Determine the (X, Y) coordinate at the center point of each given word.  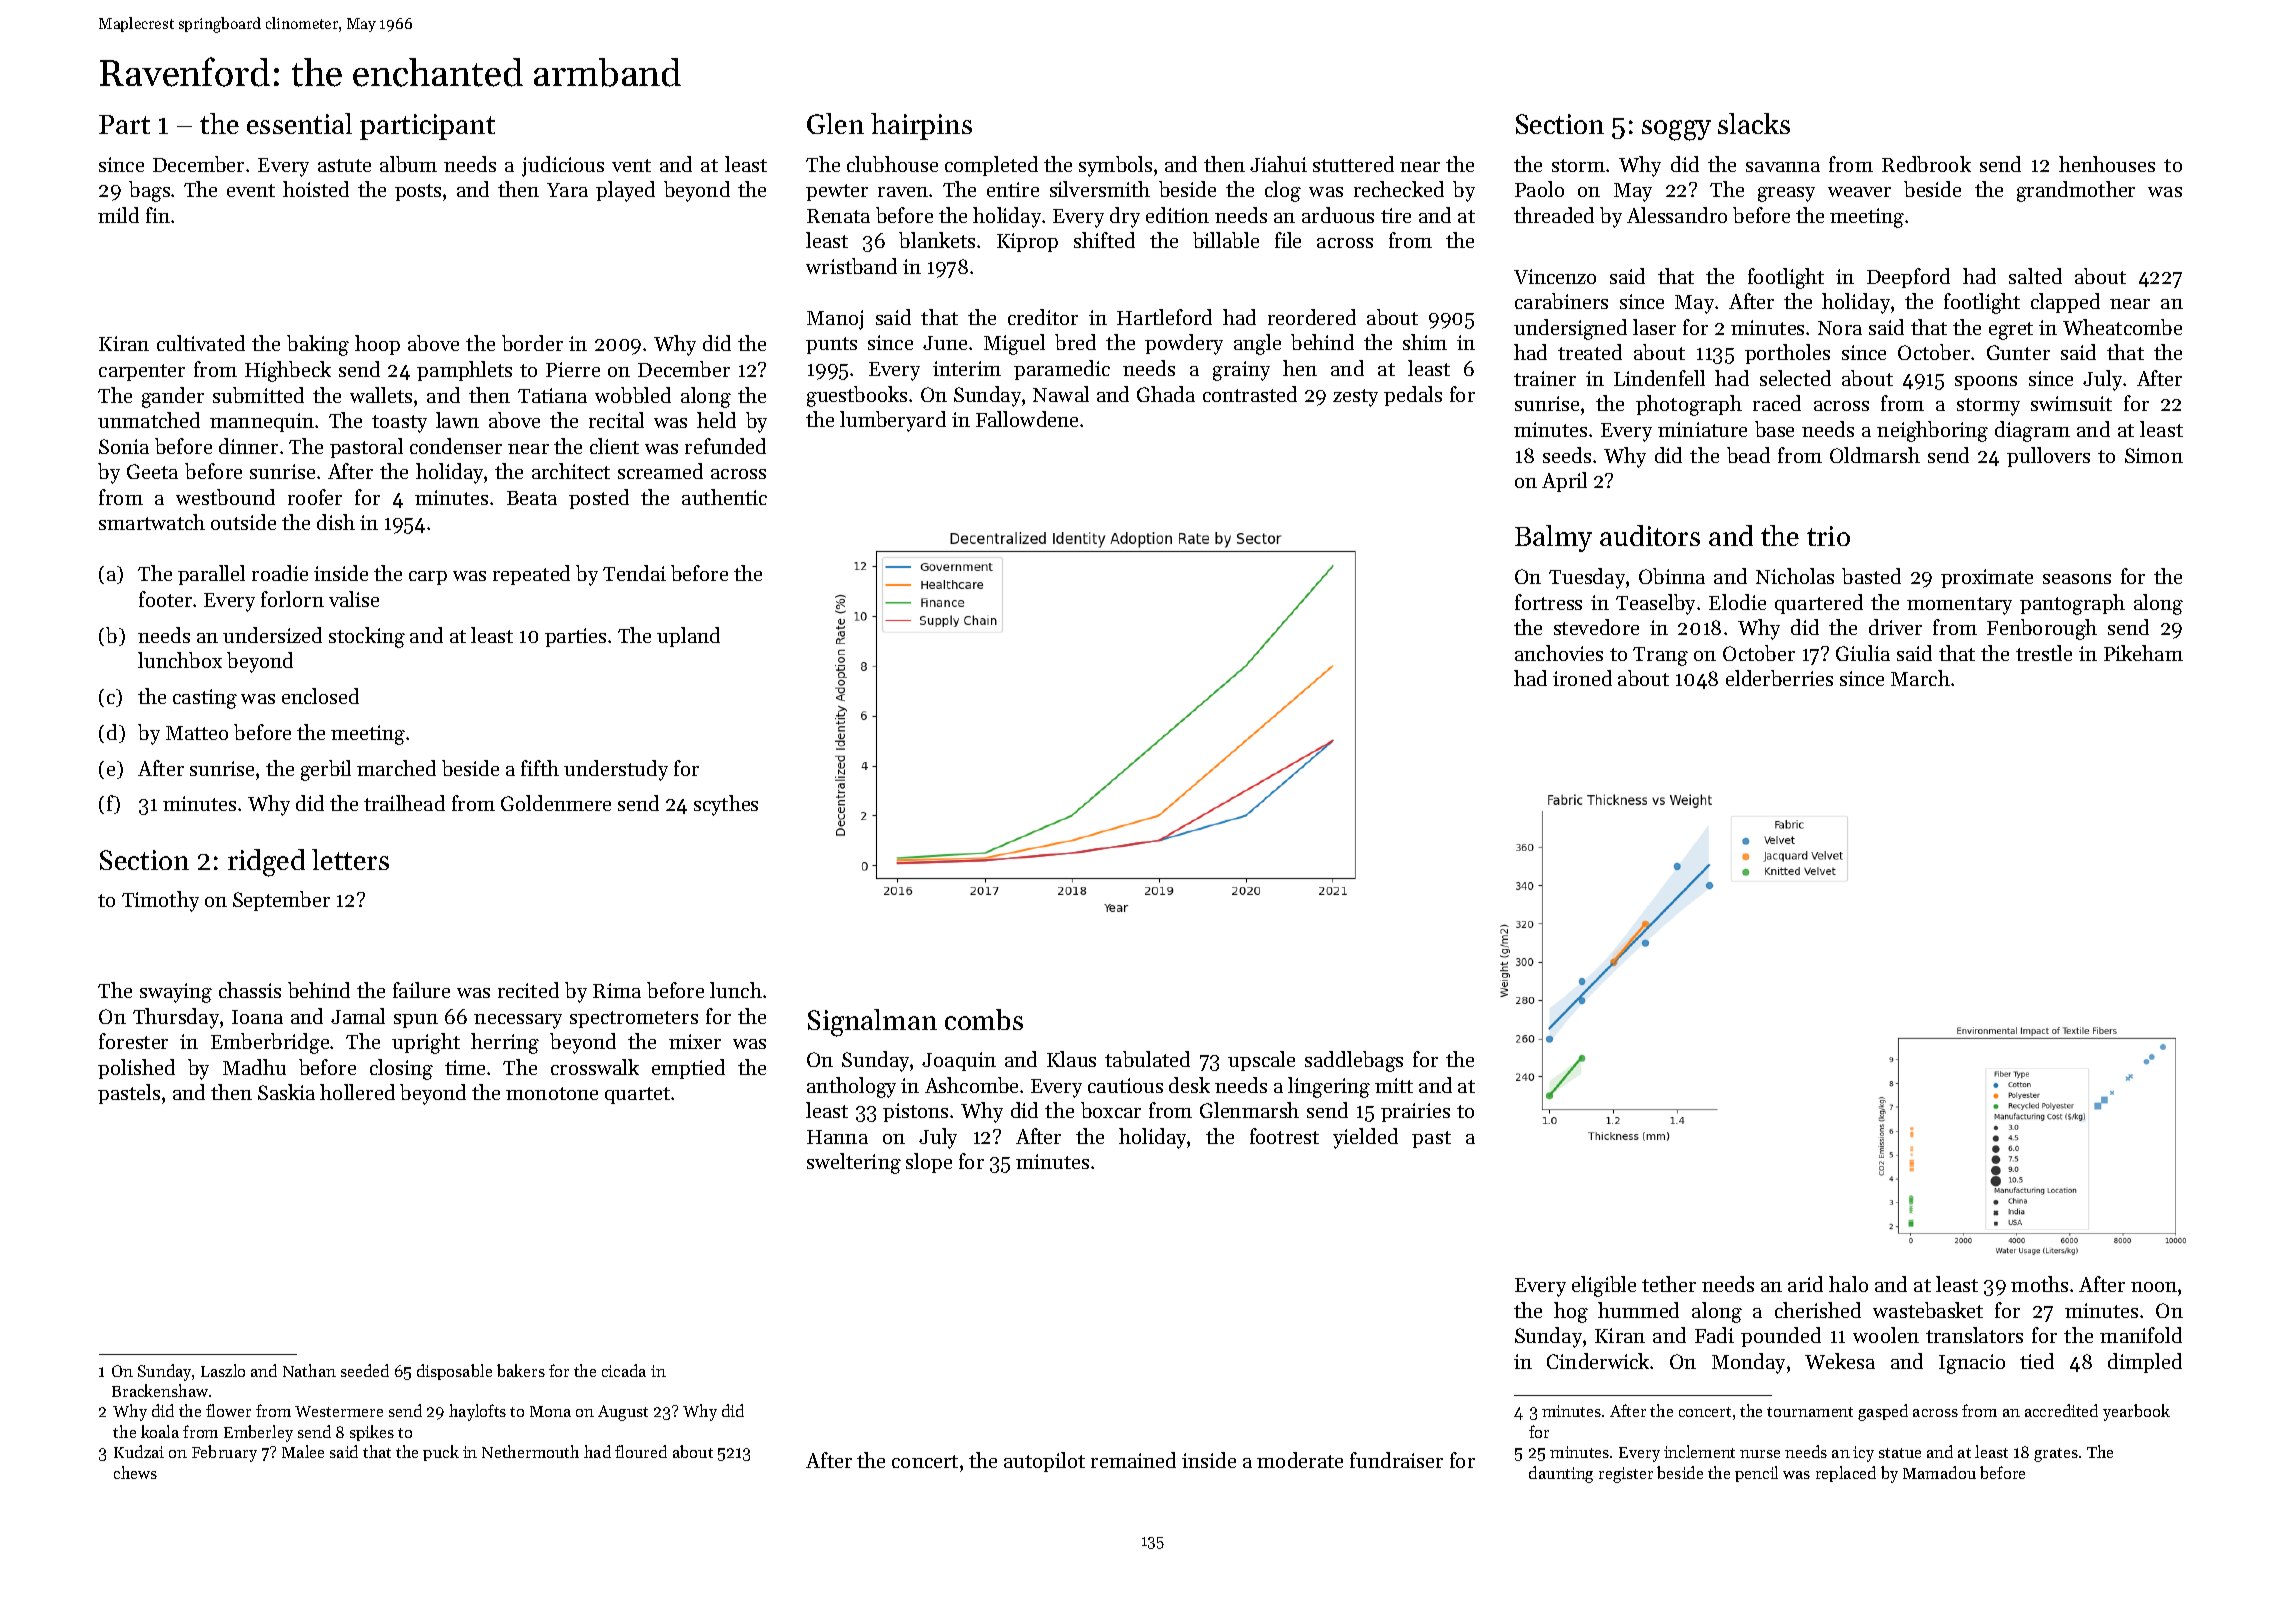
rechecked (1399, 189)
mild (118, 215)
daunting (1561, 1474)
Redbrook (1926, 164)
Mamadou (1939, 1472)
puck (441, 1453)
